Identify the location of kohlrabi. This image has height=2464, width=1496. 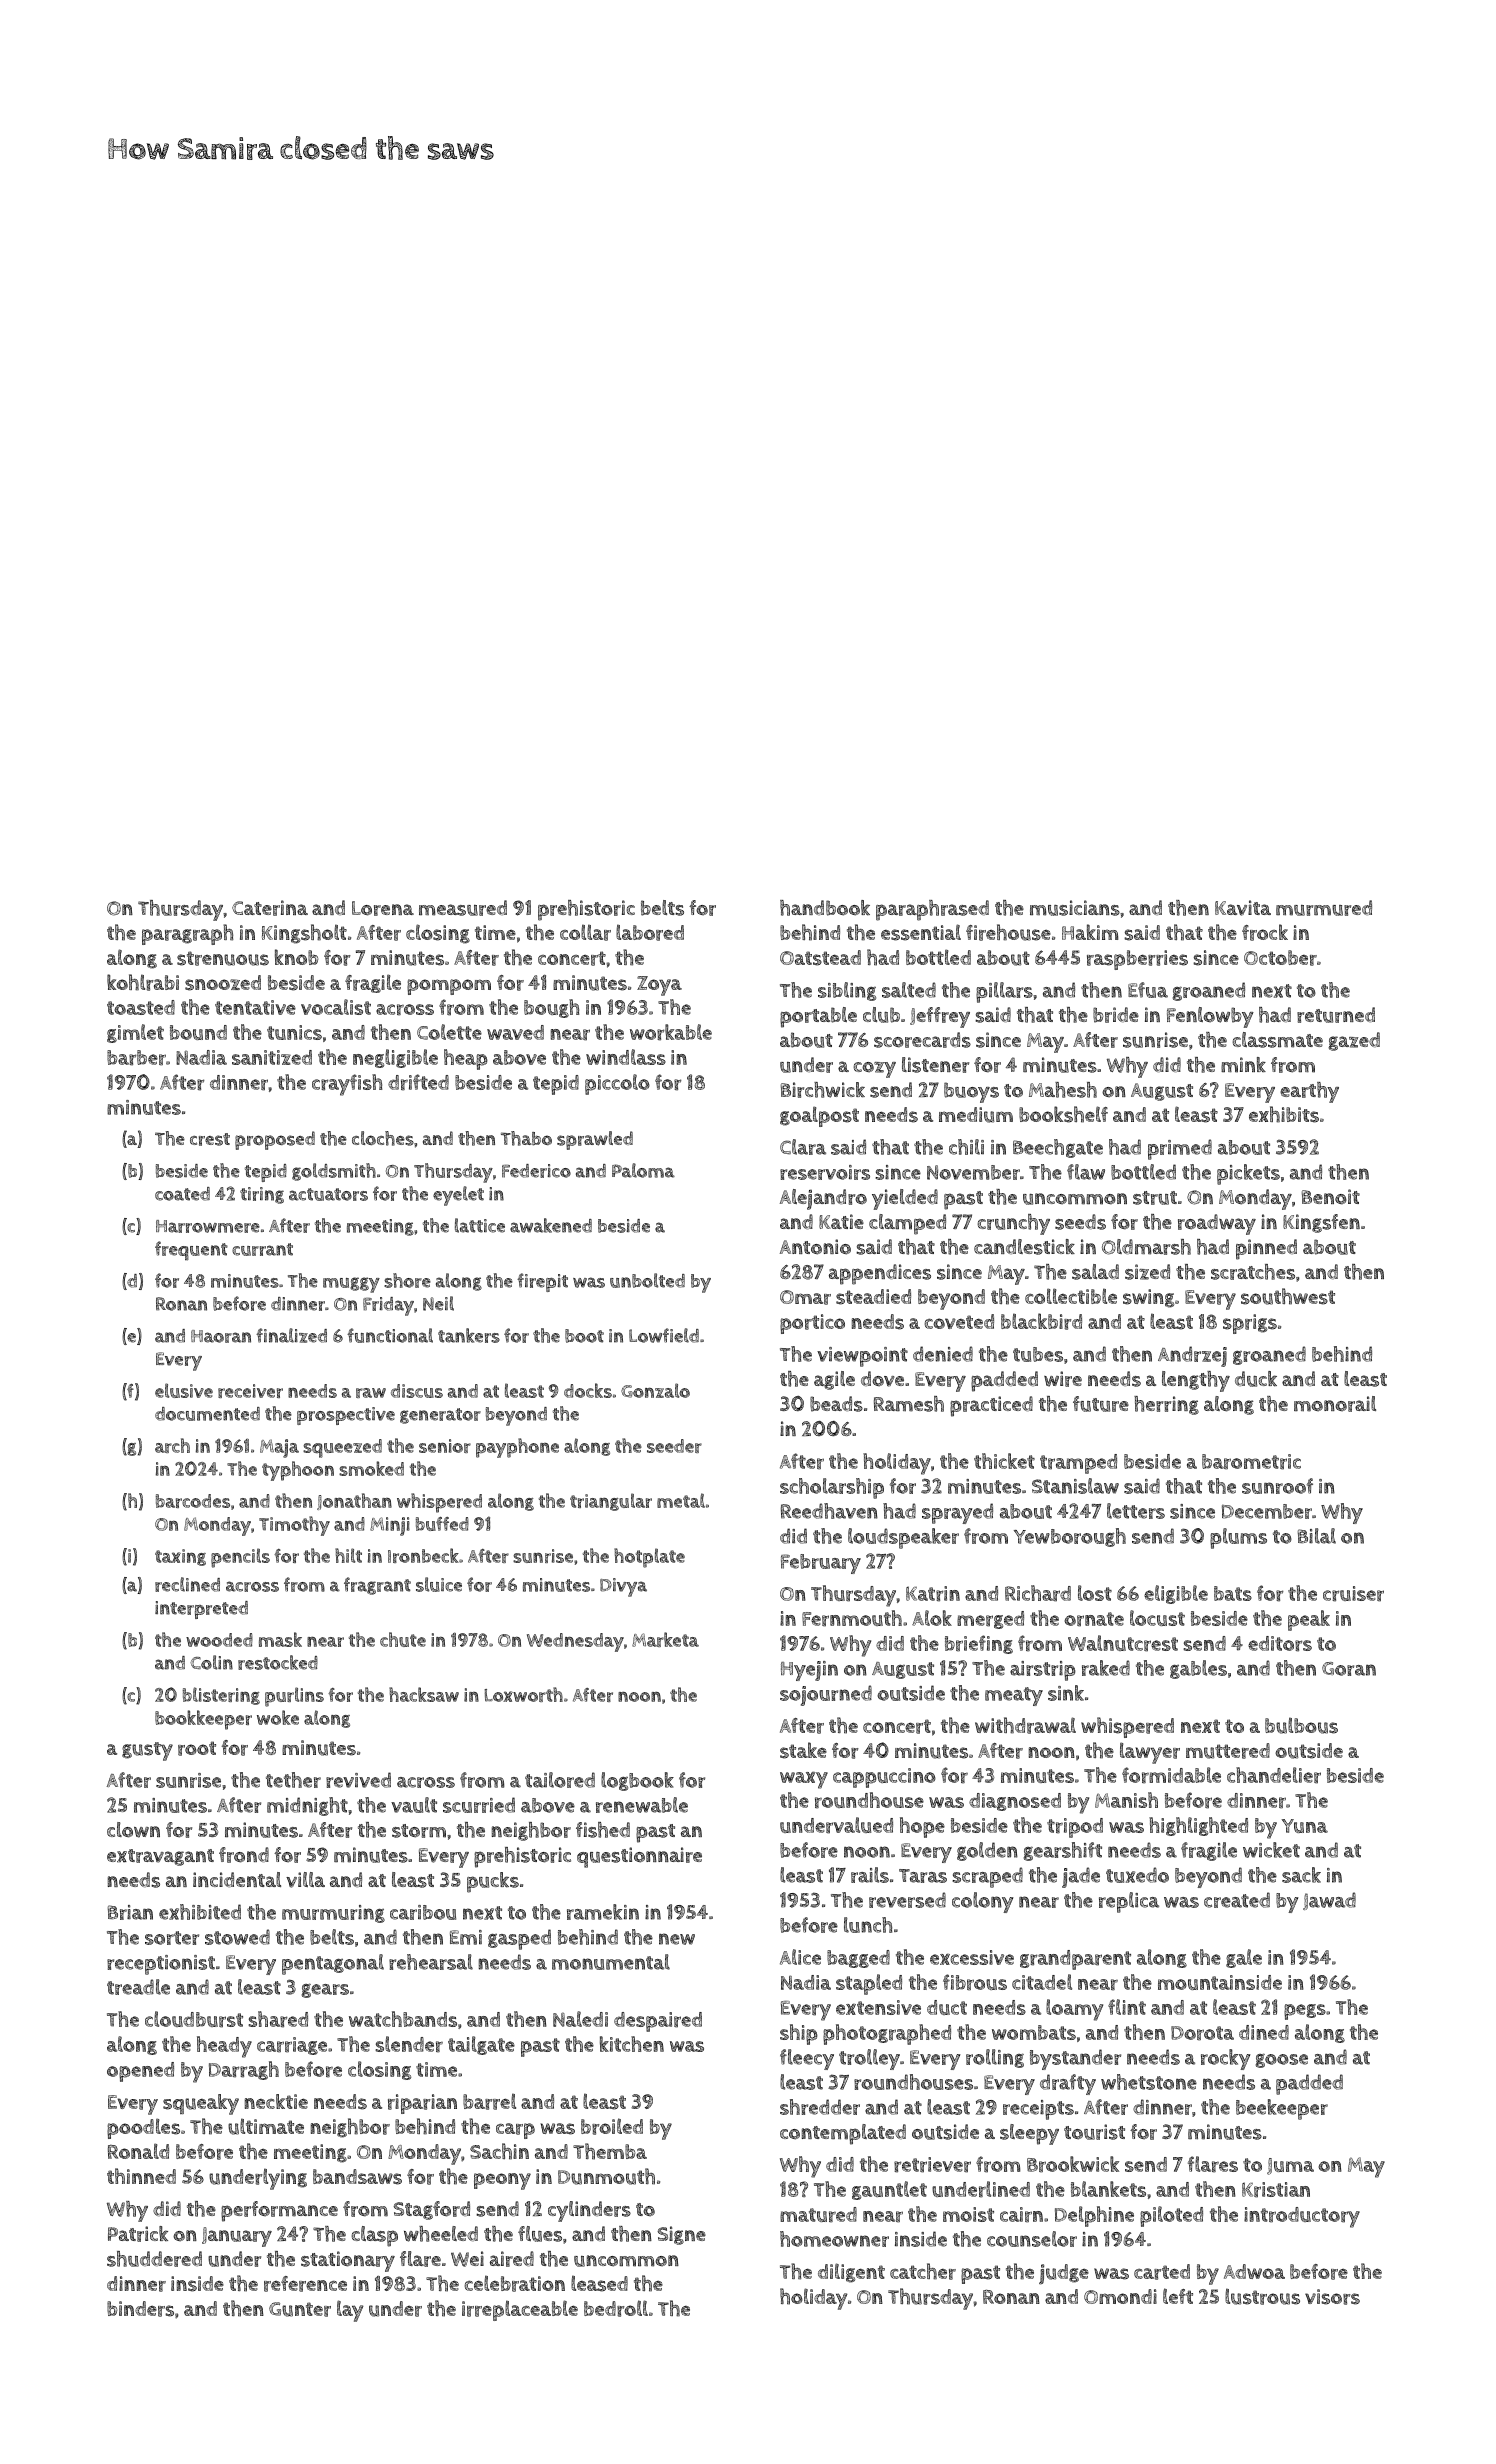
(143, 982).
